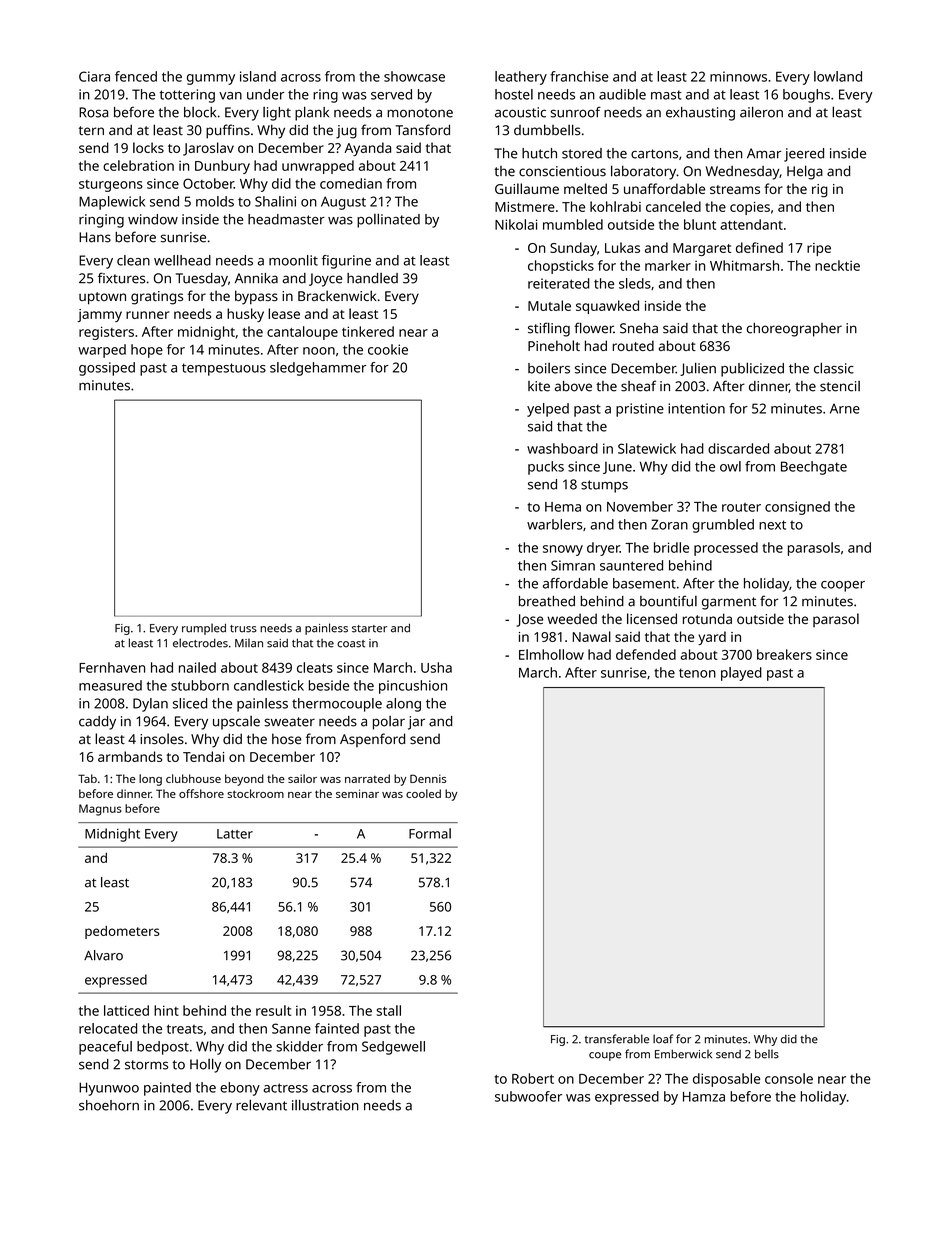  What do you see at coordinates (258, 76) in the image?
I see `island` at bounding box center [258, 76].
